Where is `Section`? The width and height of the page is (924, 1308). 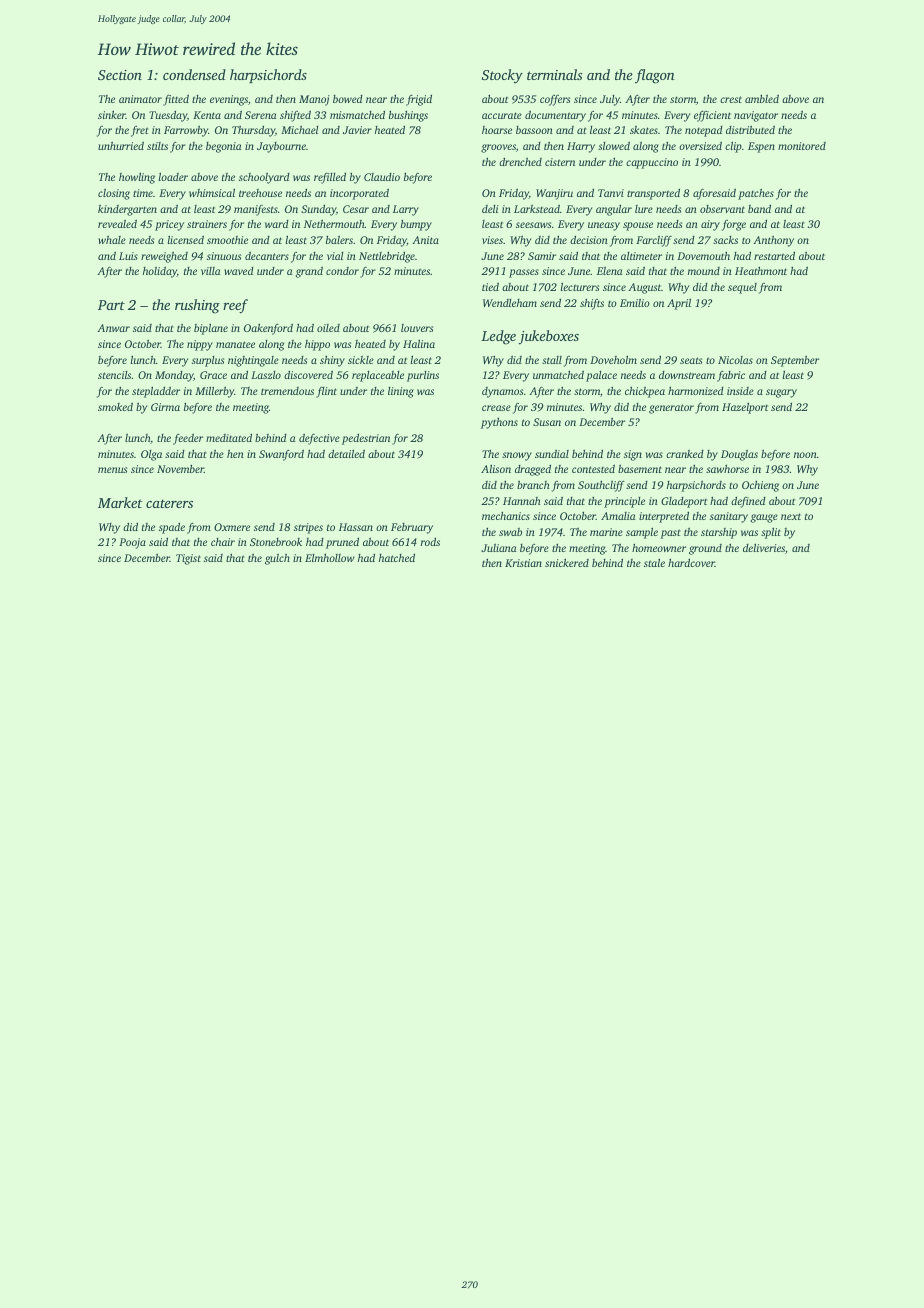
Section is located at coordinates (120, 75).
